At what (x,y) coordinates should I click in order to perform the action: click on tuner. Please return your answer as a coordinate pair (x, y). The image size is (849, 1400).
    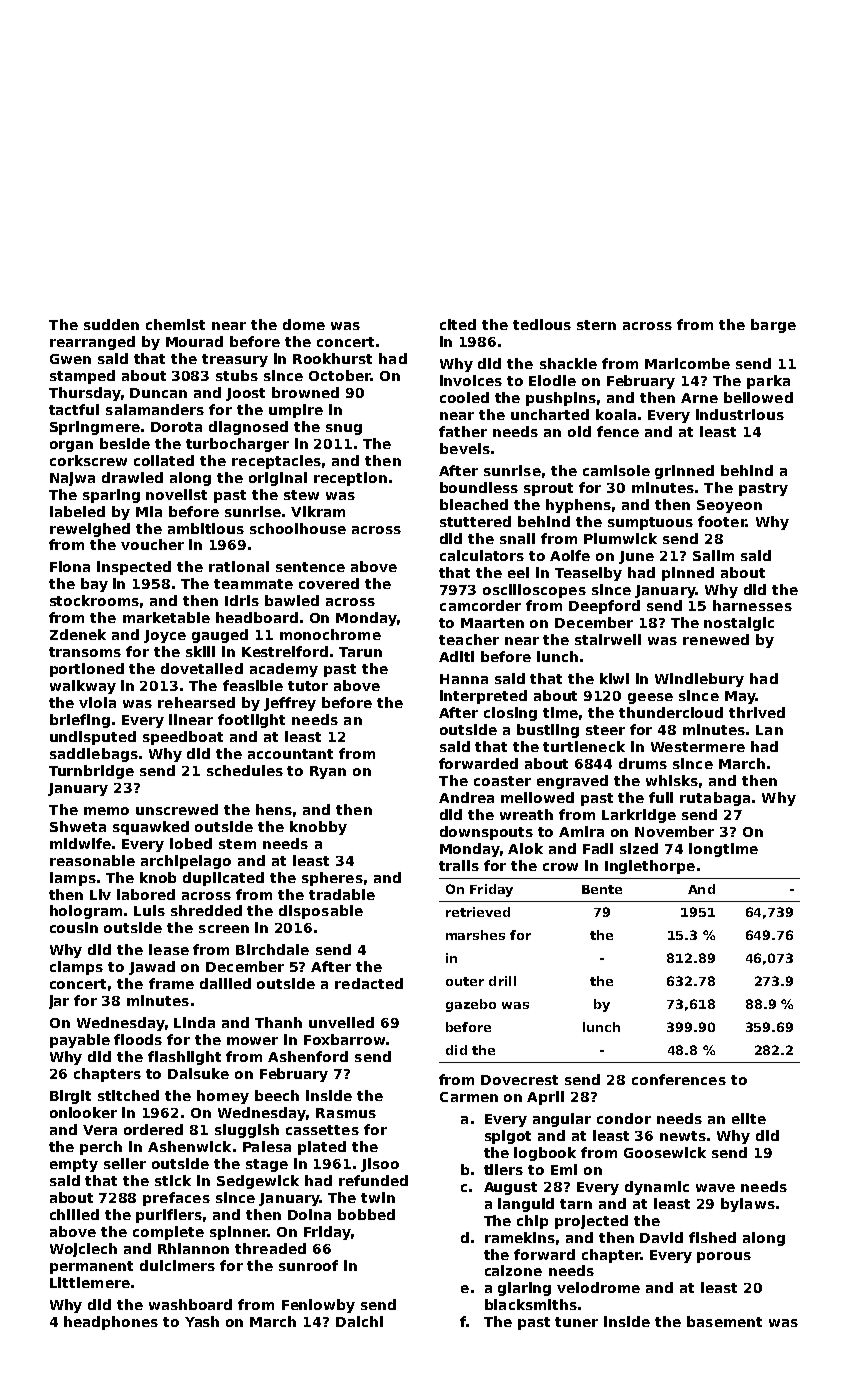
    Looking at the image, I should click on (576, 1322).
